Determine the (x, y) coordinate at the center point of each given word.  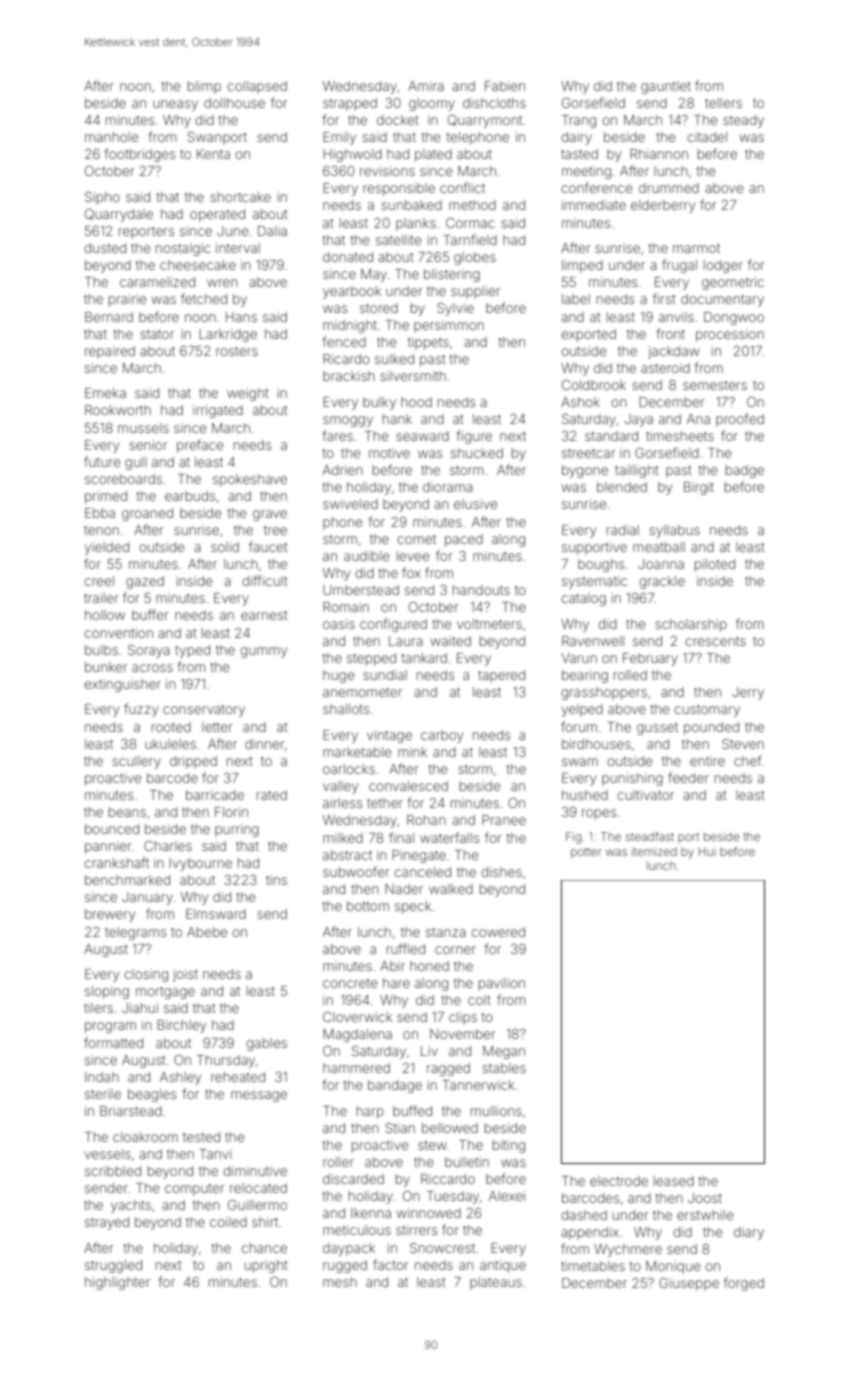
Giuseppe (689, 1284)
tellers (723, 103)
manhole (112, 137)
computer (195, 1190)
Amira (426, 86)
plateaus (496, 1283)
